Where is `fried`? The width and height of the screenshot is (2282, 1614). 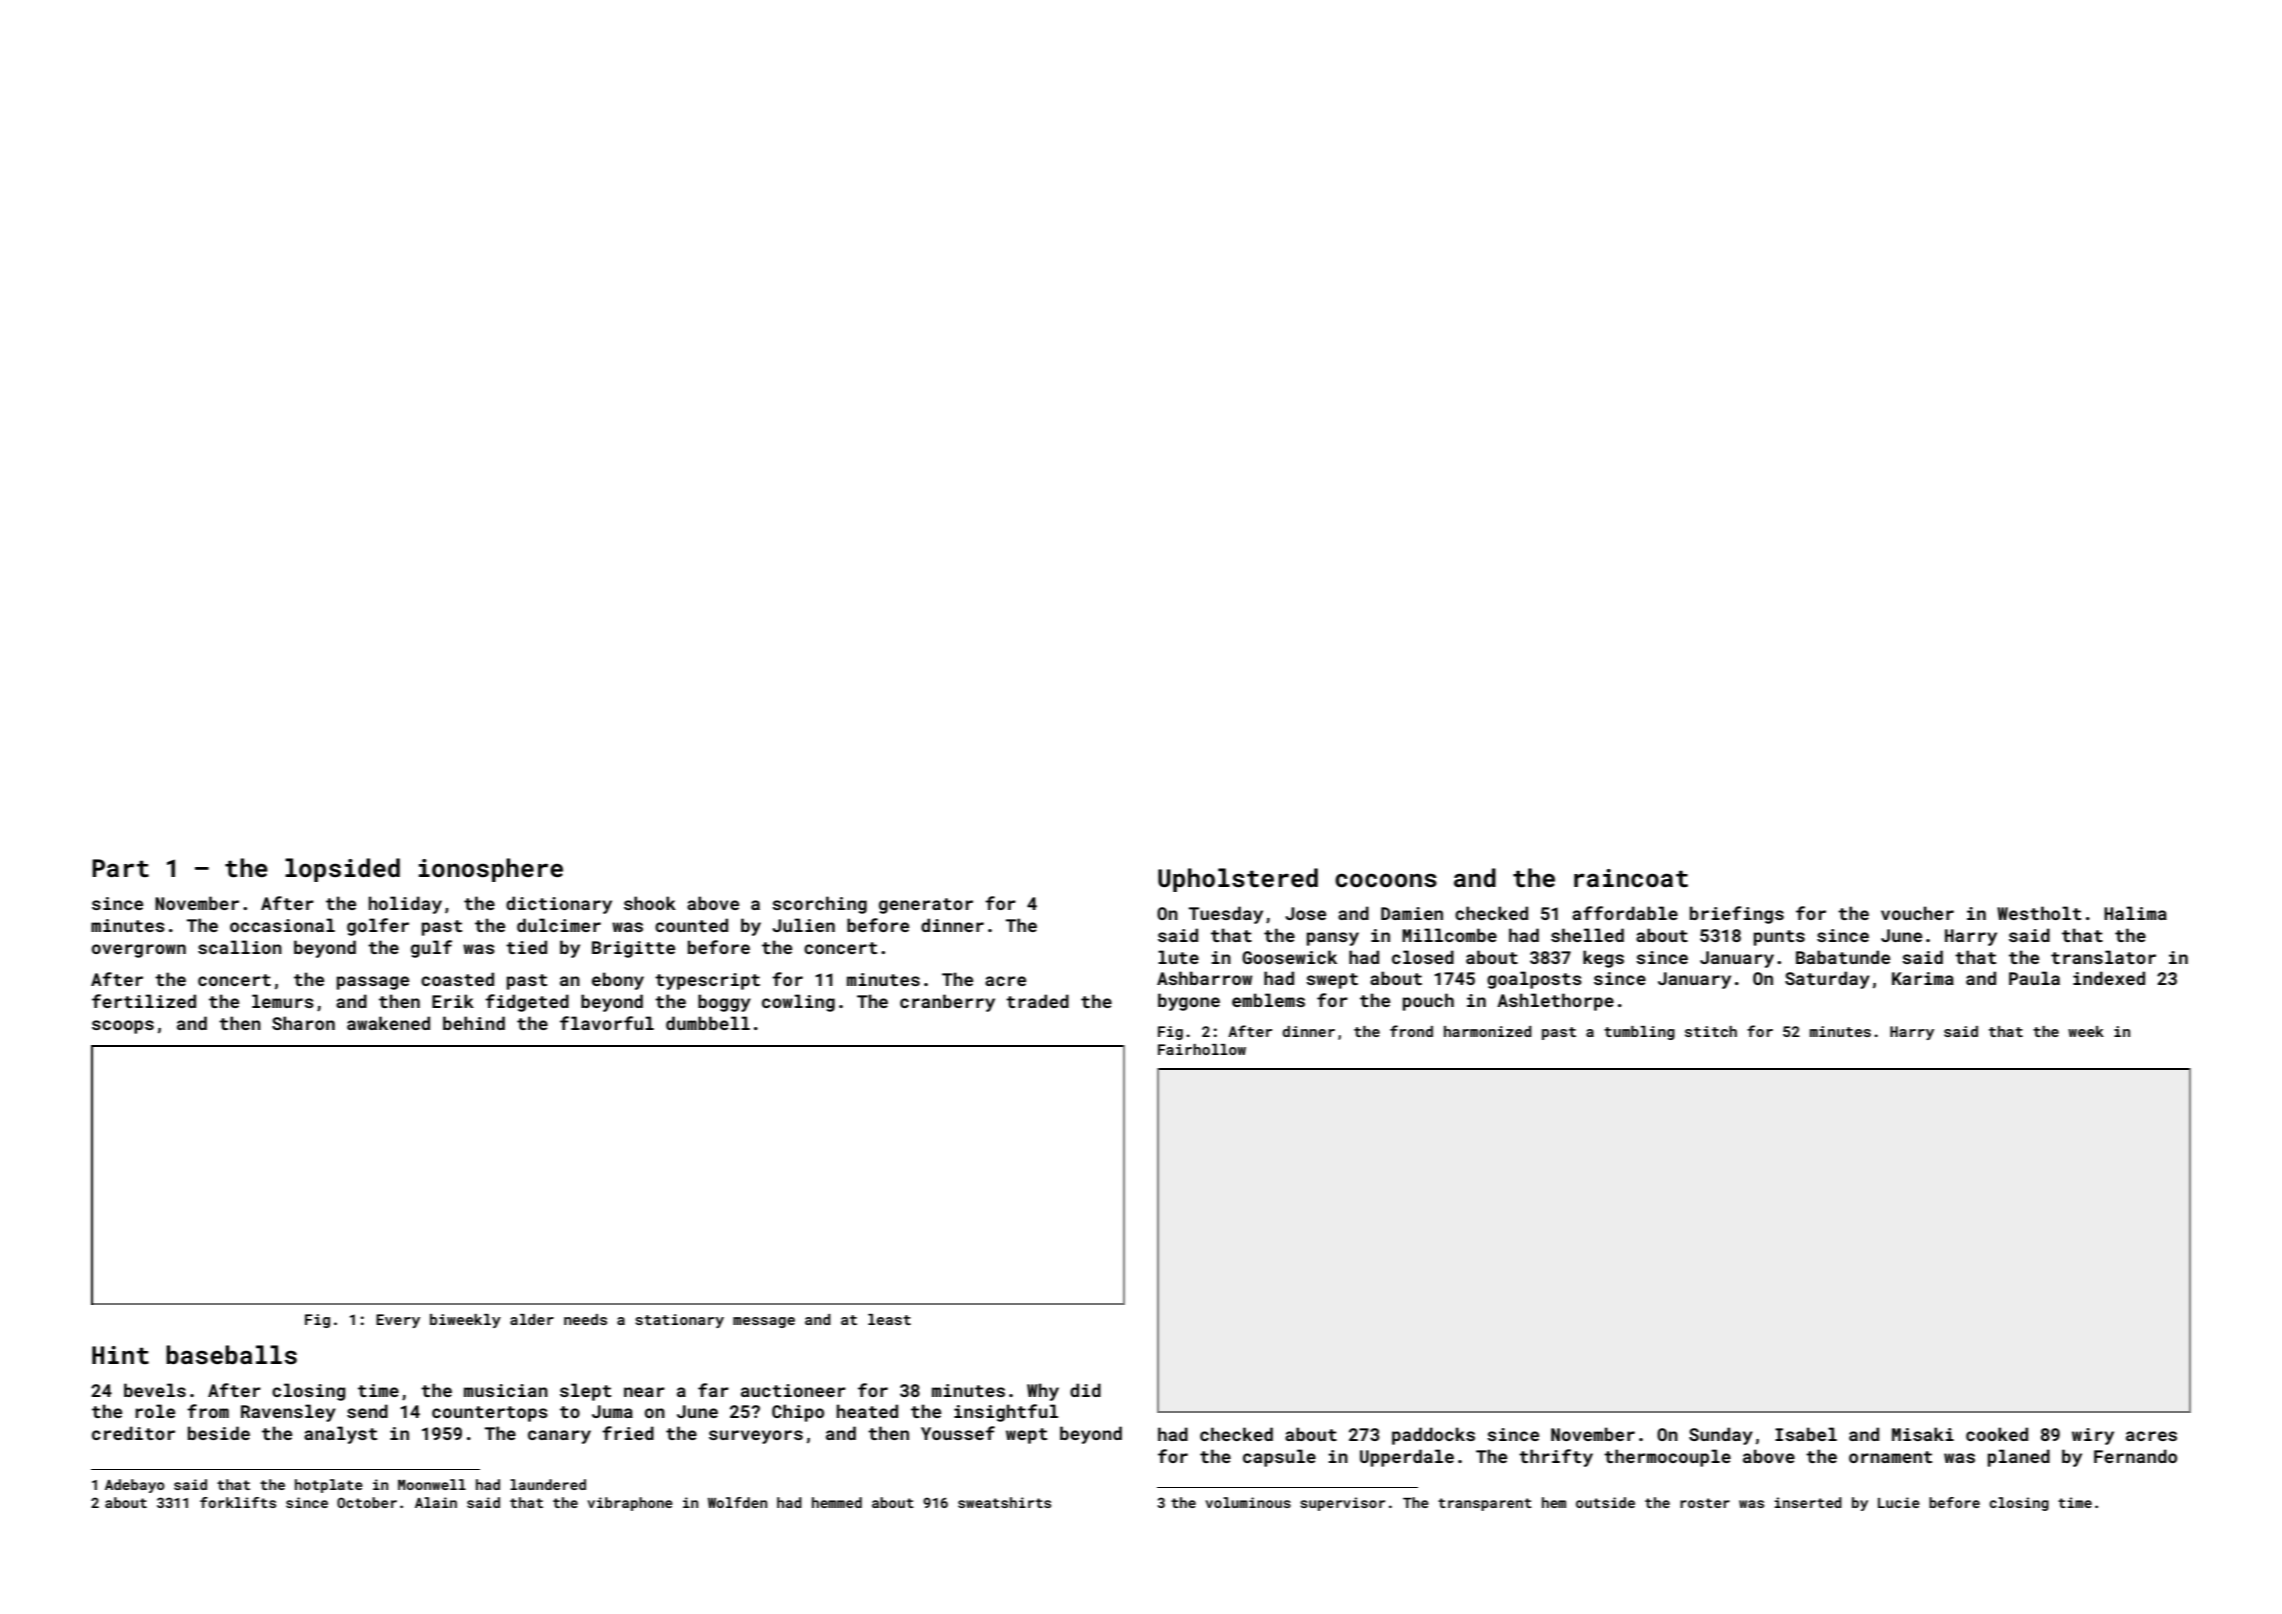 fried is located at coordinates (628, 1433).
